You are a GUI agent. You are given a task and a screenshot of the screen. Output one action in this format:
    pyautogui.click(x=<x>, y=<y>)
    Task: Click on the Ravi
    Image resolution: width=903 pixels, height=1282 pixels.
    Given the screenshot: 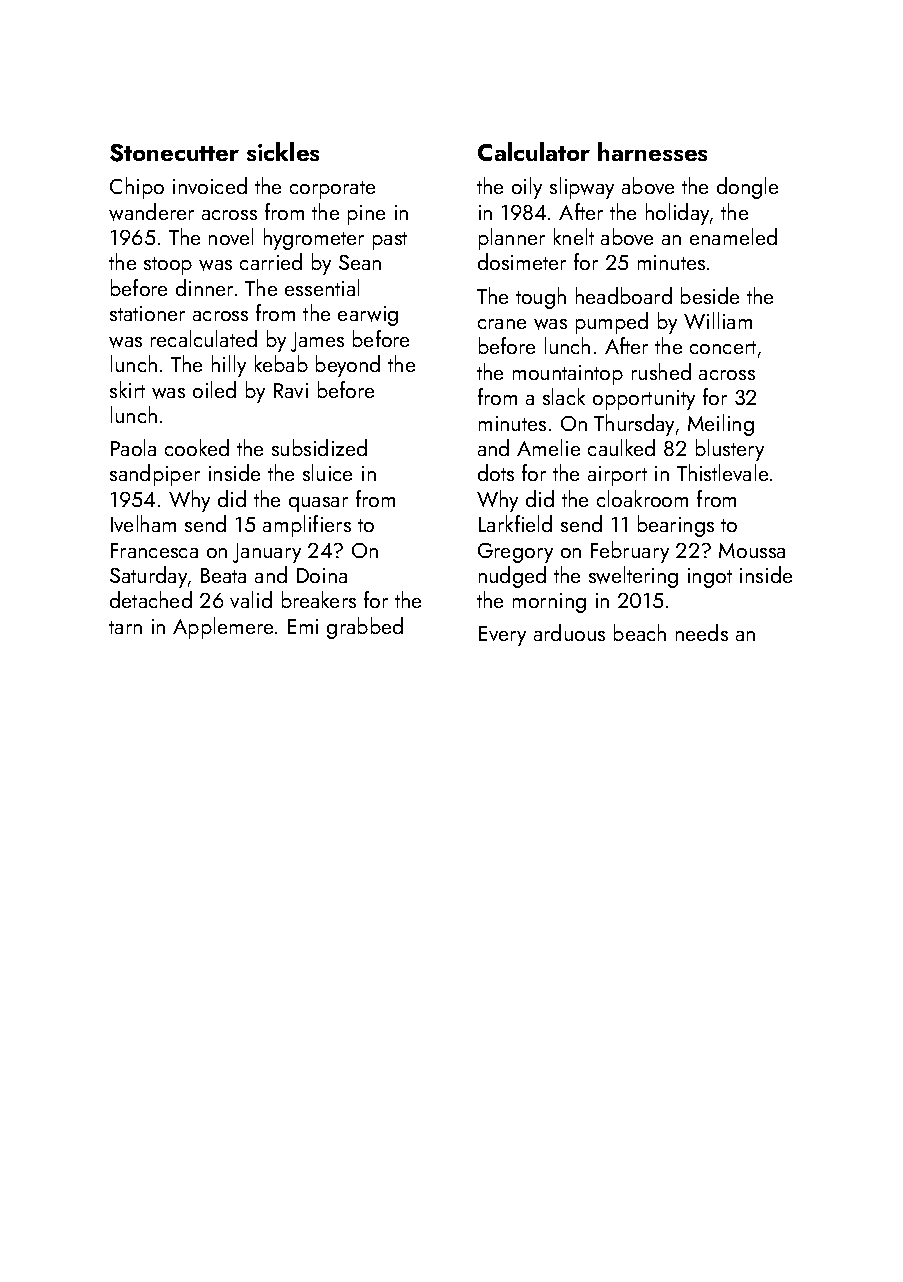 What is the action you would take?
    pyautogui.click(x=291, y=390)
